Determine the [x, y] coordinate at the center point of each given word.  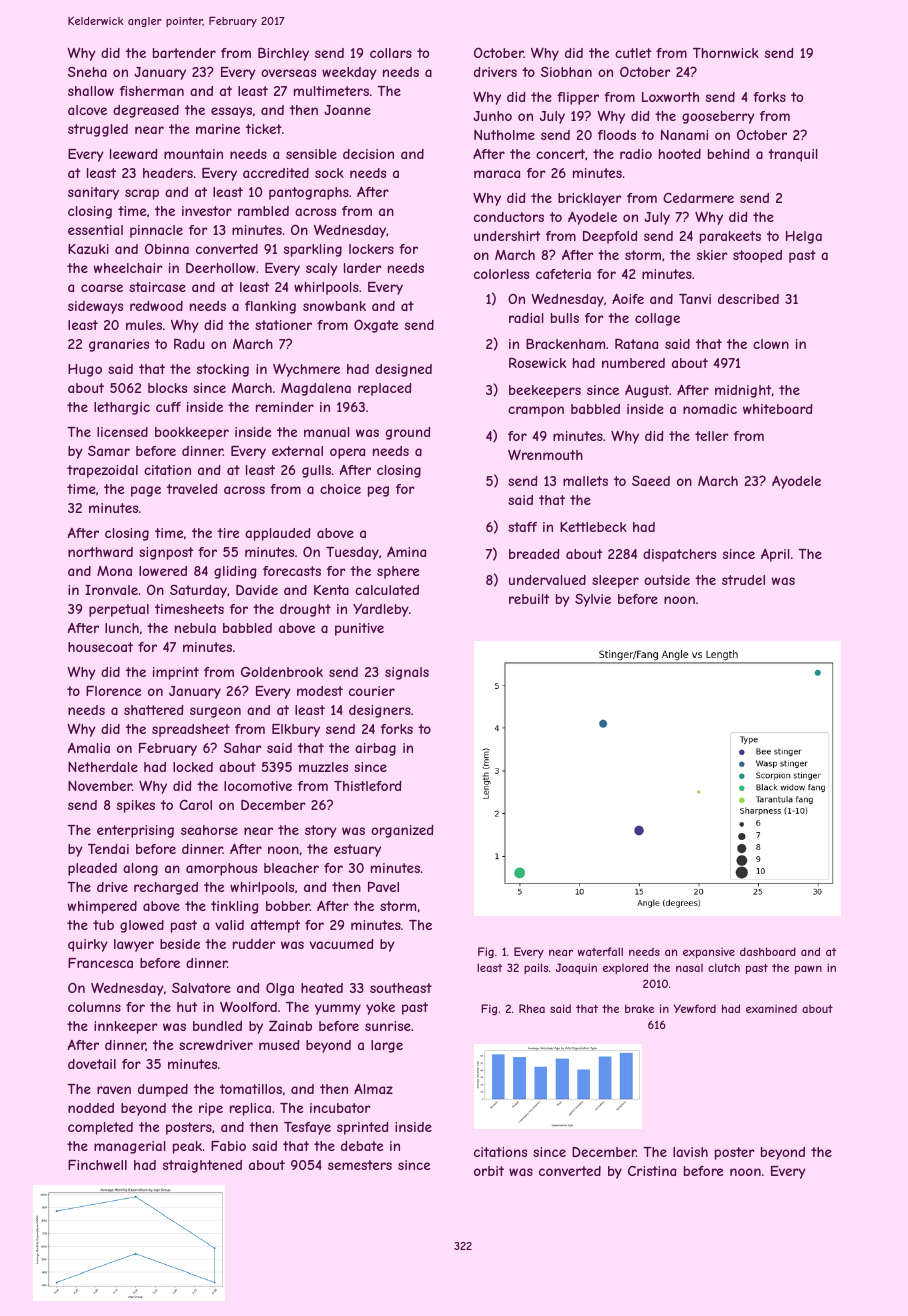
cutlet [633, 53]
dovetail [92, 1064]
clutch [724, 967]
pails [536, 968]
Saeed [651, 480]
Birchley [283, 54]
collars [391, 53]
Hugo [85, 370]
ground [407, 433]
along [140, 869]
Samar [109, 450]
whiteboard [777, 409]
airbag [375, 749]
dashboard [768, 951]
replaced [384, 389]
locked [193, 767]
